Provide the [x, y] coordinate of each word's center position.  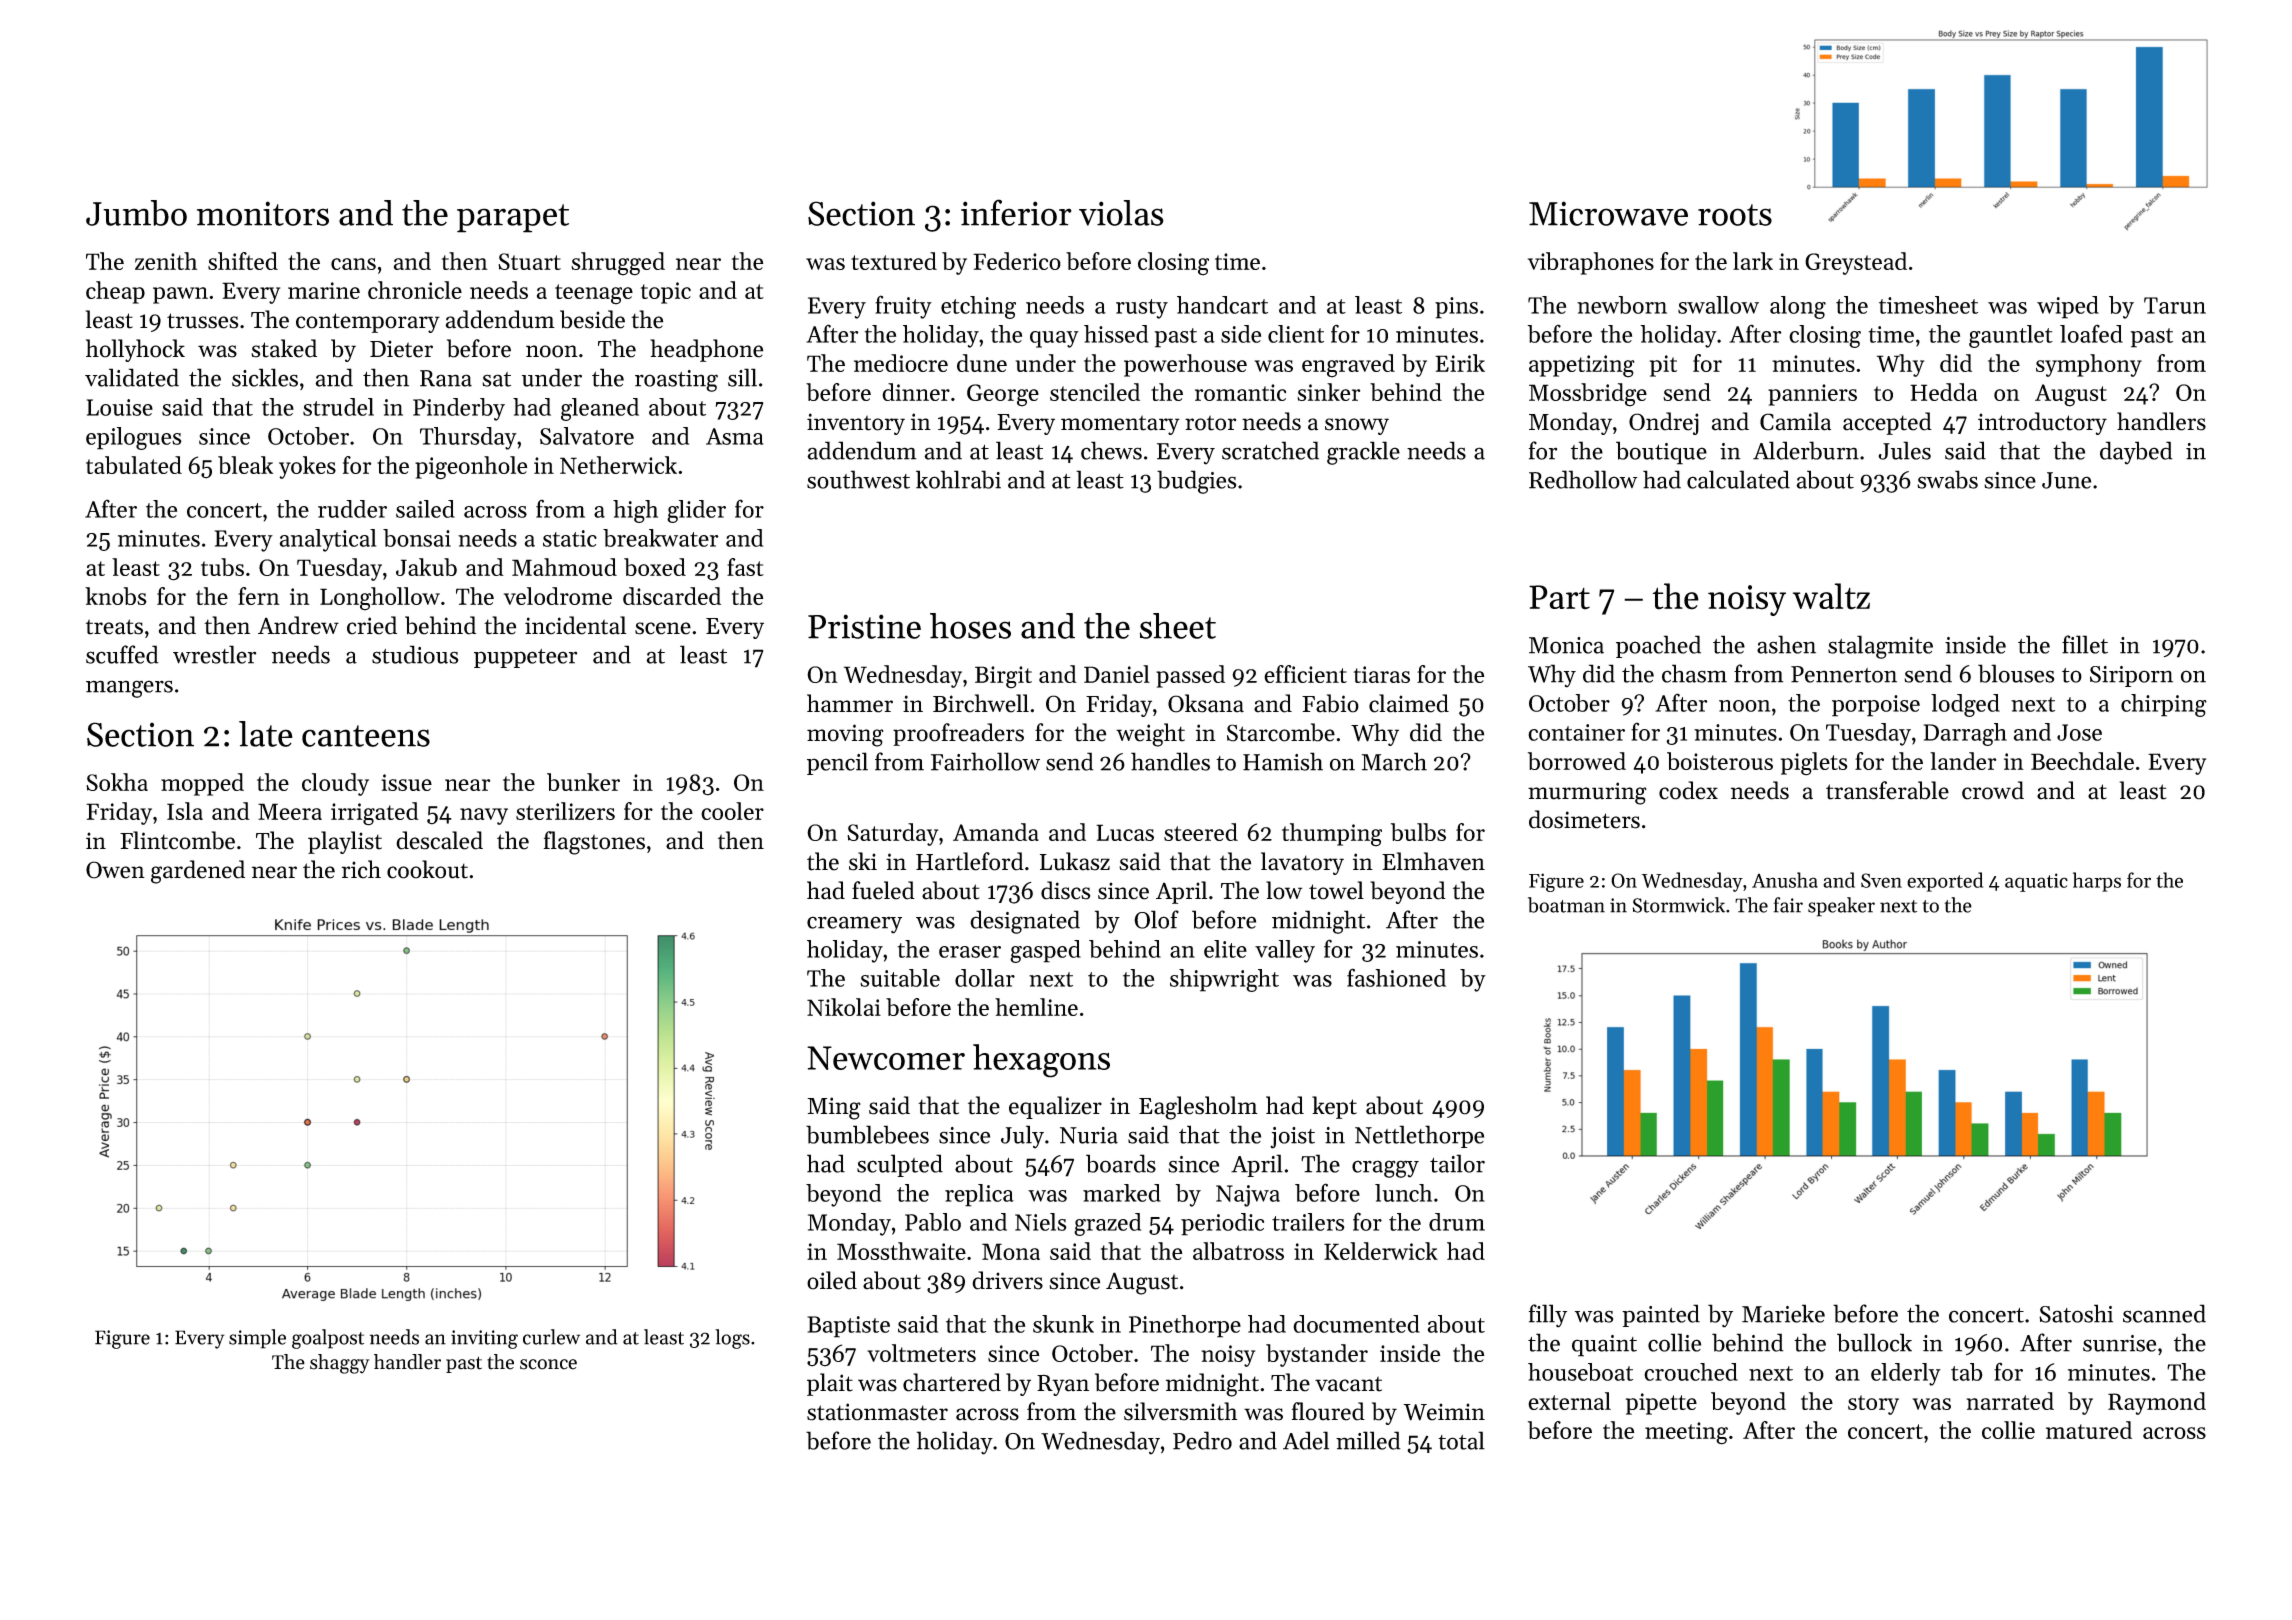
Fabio [1330, 703]
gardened [198, 872]
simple [257, 1339]
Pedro [1202, 1440]
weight [1150, 735]
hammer [850, 703]
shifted [243, 261]
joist [1292, 1138]
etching [978, 307]
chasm [1694, 673]
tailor [1457, 1163]
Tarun [2175, 305]
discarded [672, 596]
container [1576, 732]
